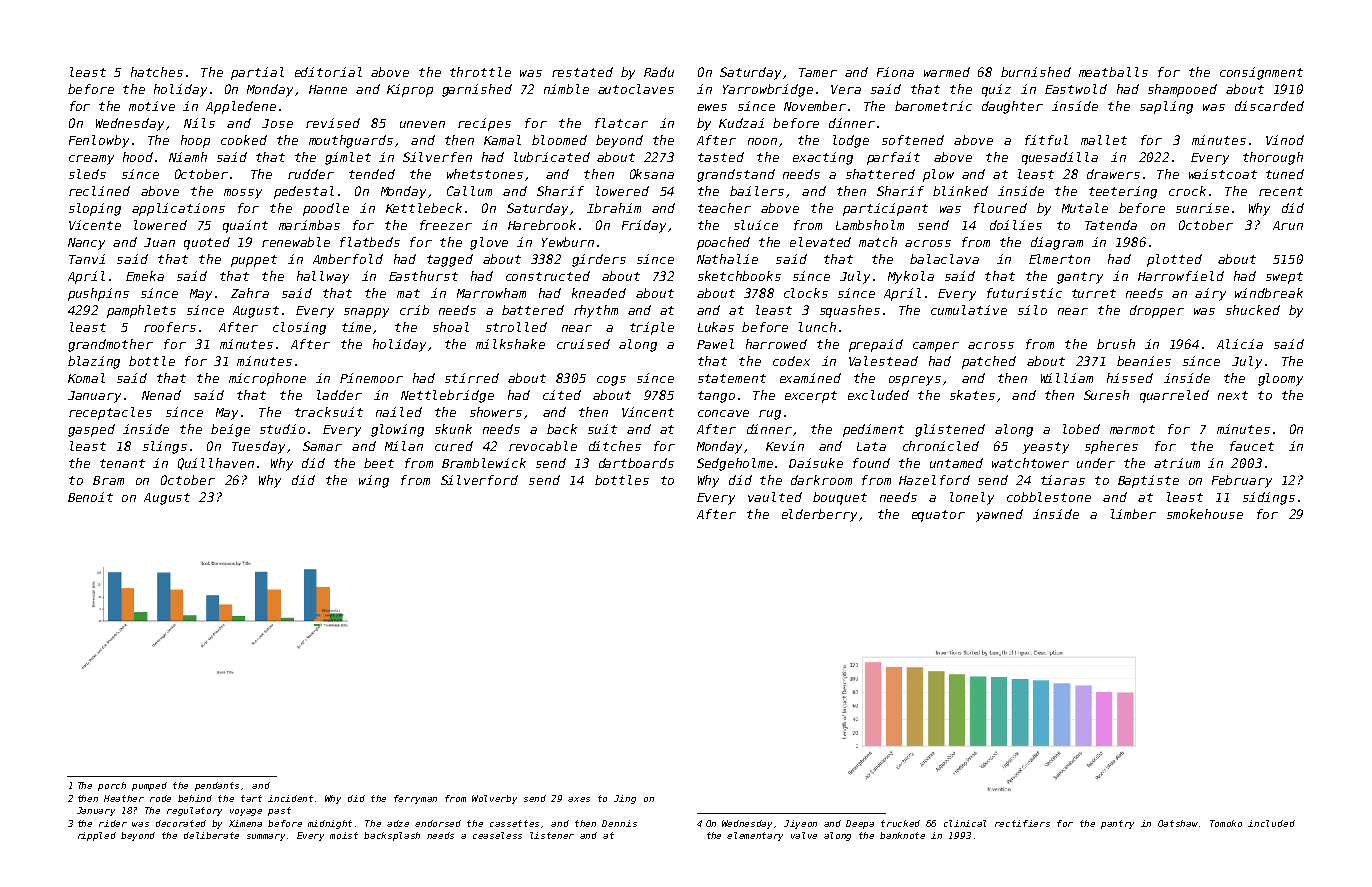 This page has width=1372, height=887. Describe the element at coordinates (217, 786) in the page. I see `pendants` at that location.
